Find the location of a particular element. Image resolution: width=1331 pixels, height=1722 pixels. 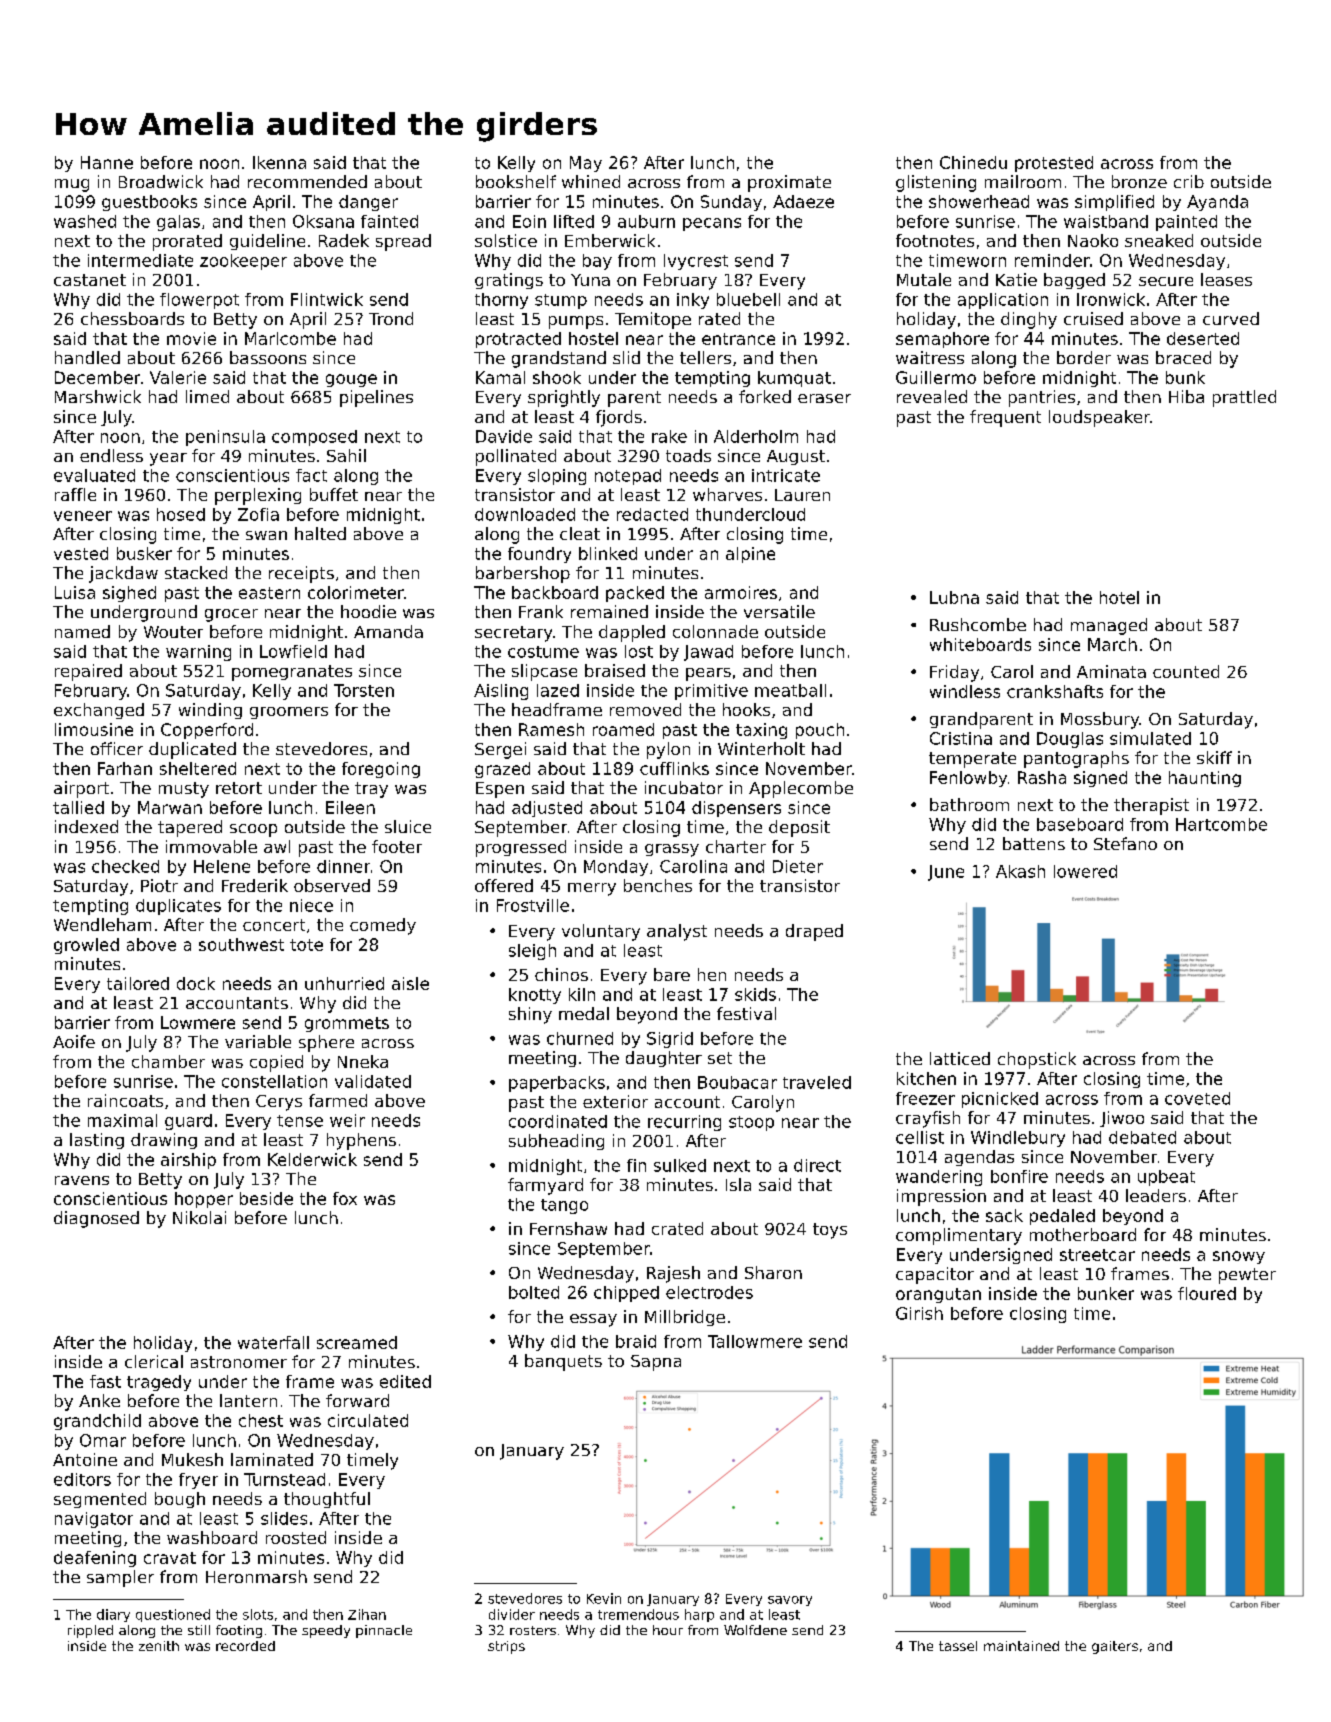

Ikenna is located at coordinates (279, 162).
